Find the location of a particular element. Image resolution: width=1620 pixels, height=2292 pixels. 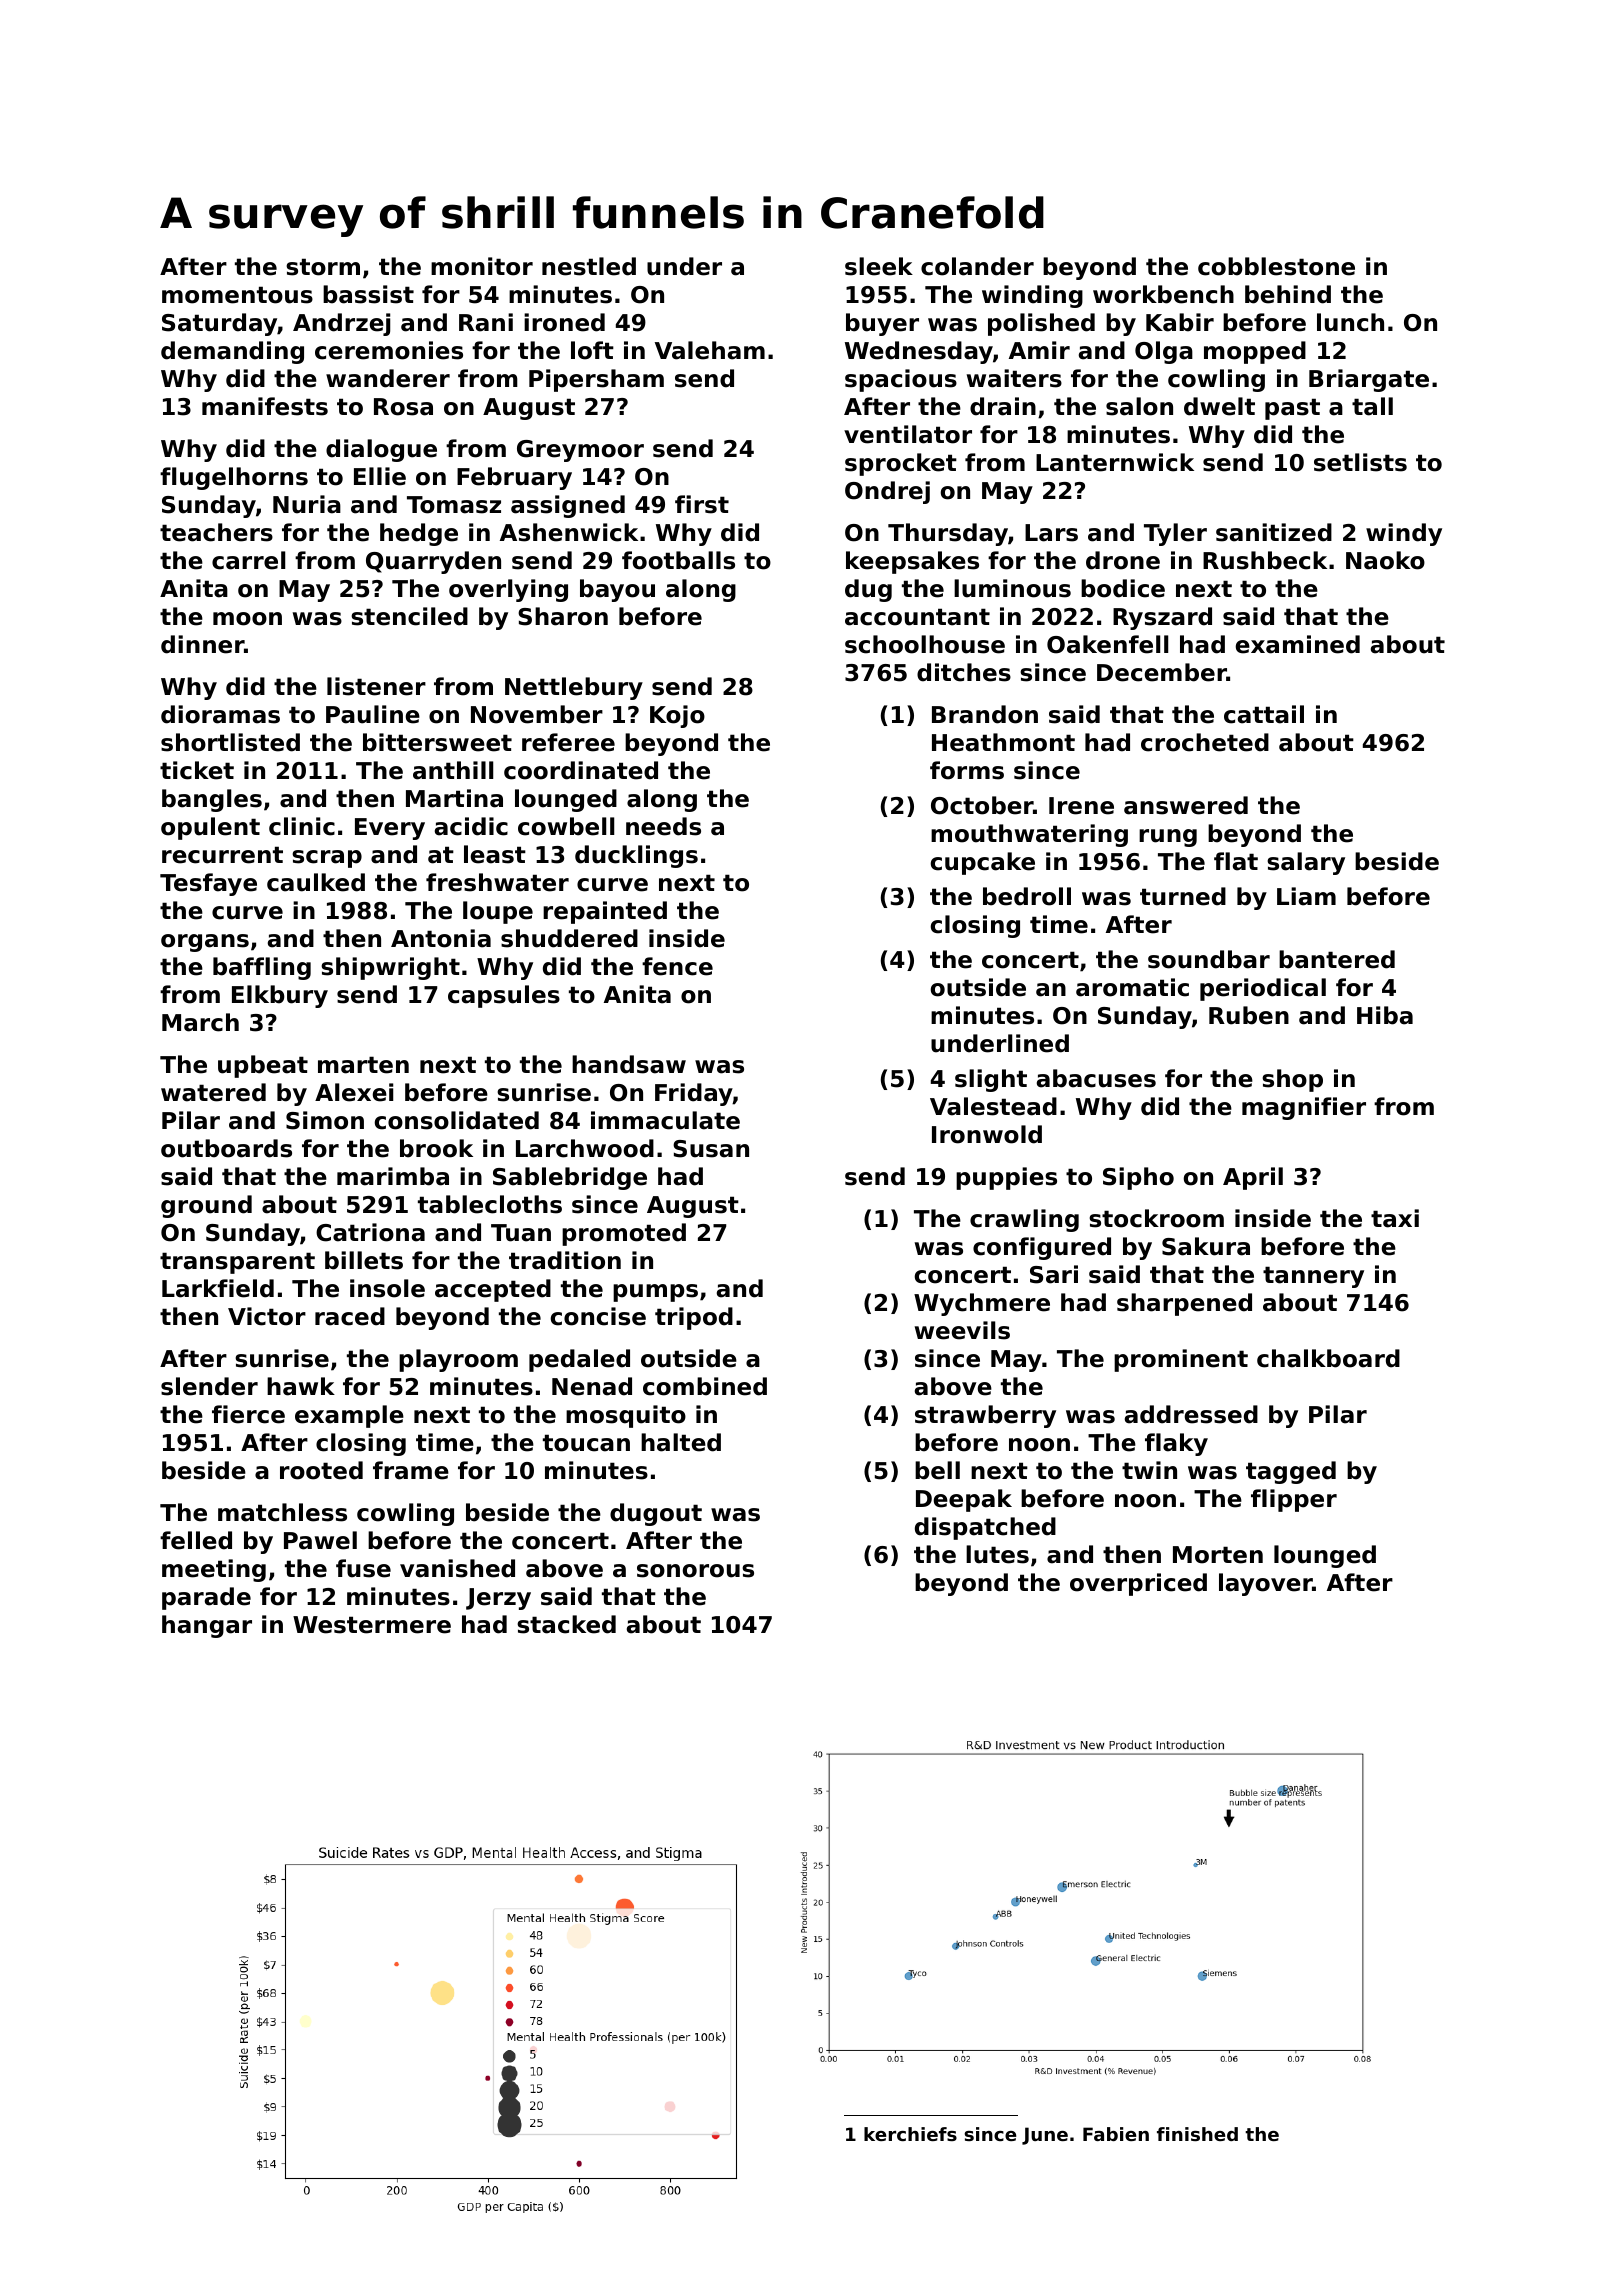

dialogue is located at coordinates (381, 450).
